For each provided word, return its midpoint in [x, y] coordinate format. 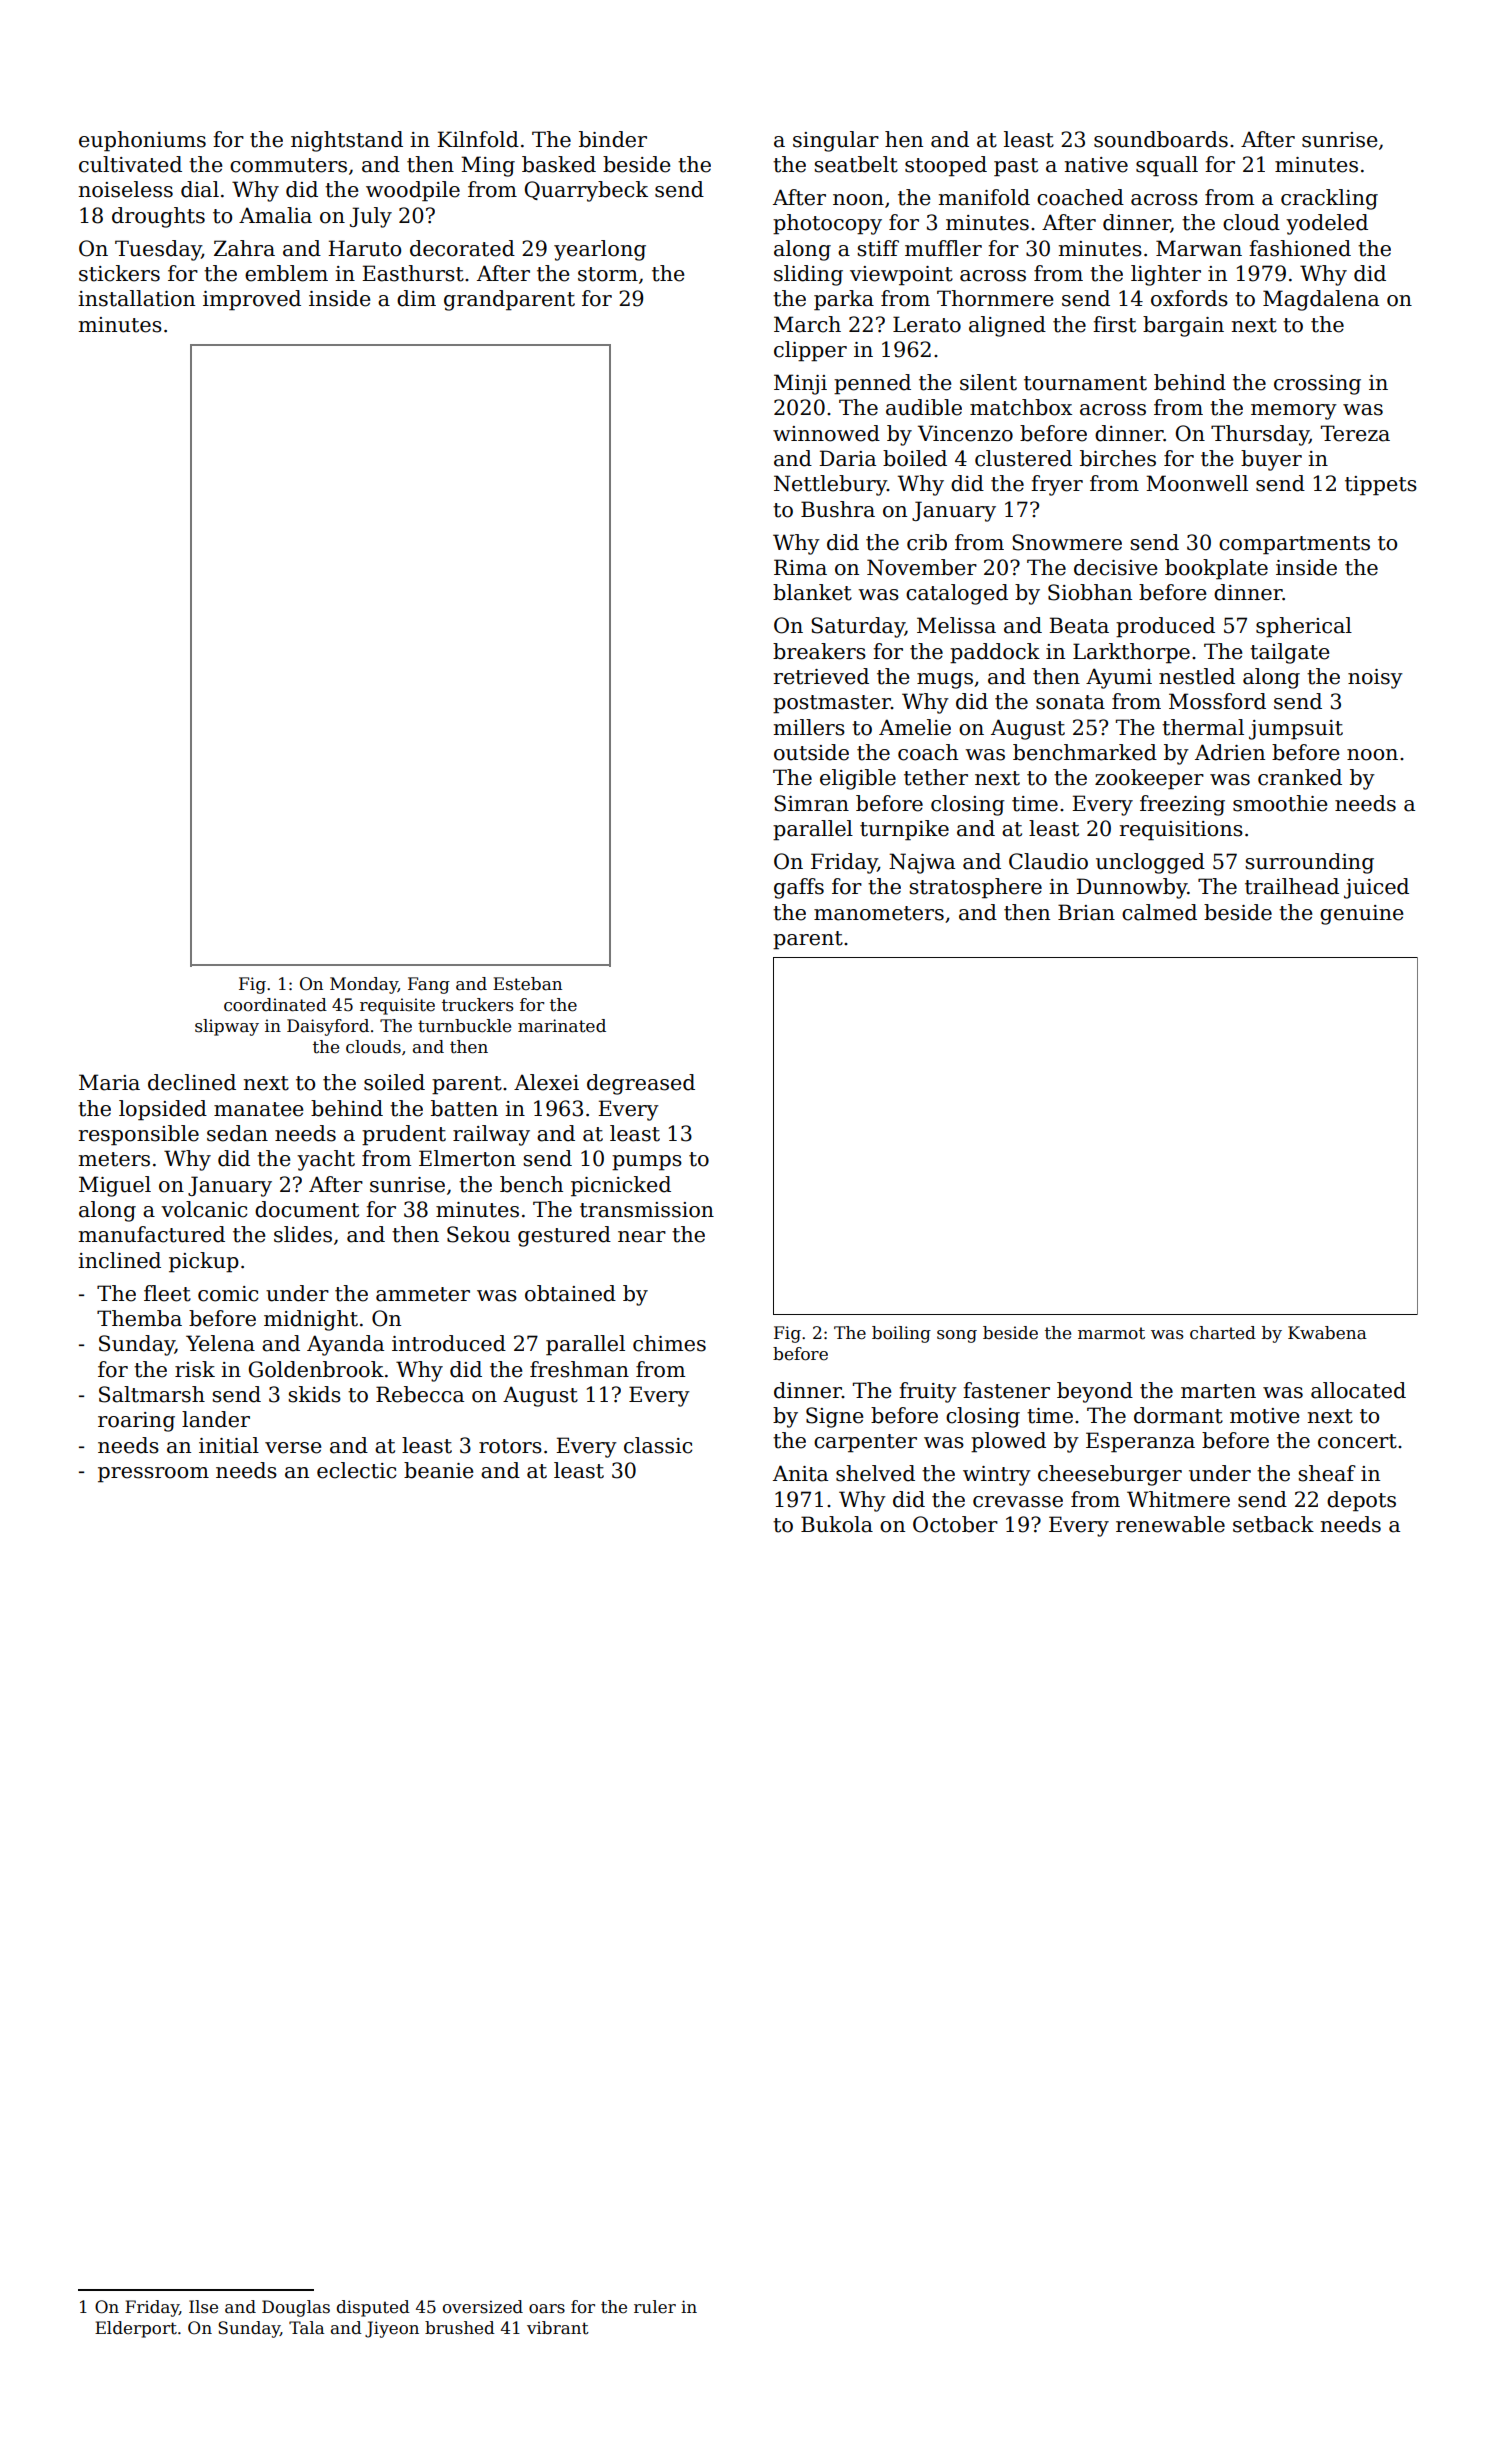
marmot [1111, 1333]
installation [136, 298]
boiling [901, 1334]
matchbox [1021, 407]
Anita [800, 1473]
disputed [373, 2308]
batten [464, 1108]
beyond [1095, 1392]
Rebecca [420, 1394]
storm [608, 274]
